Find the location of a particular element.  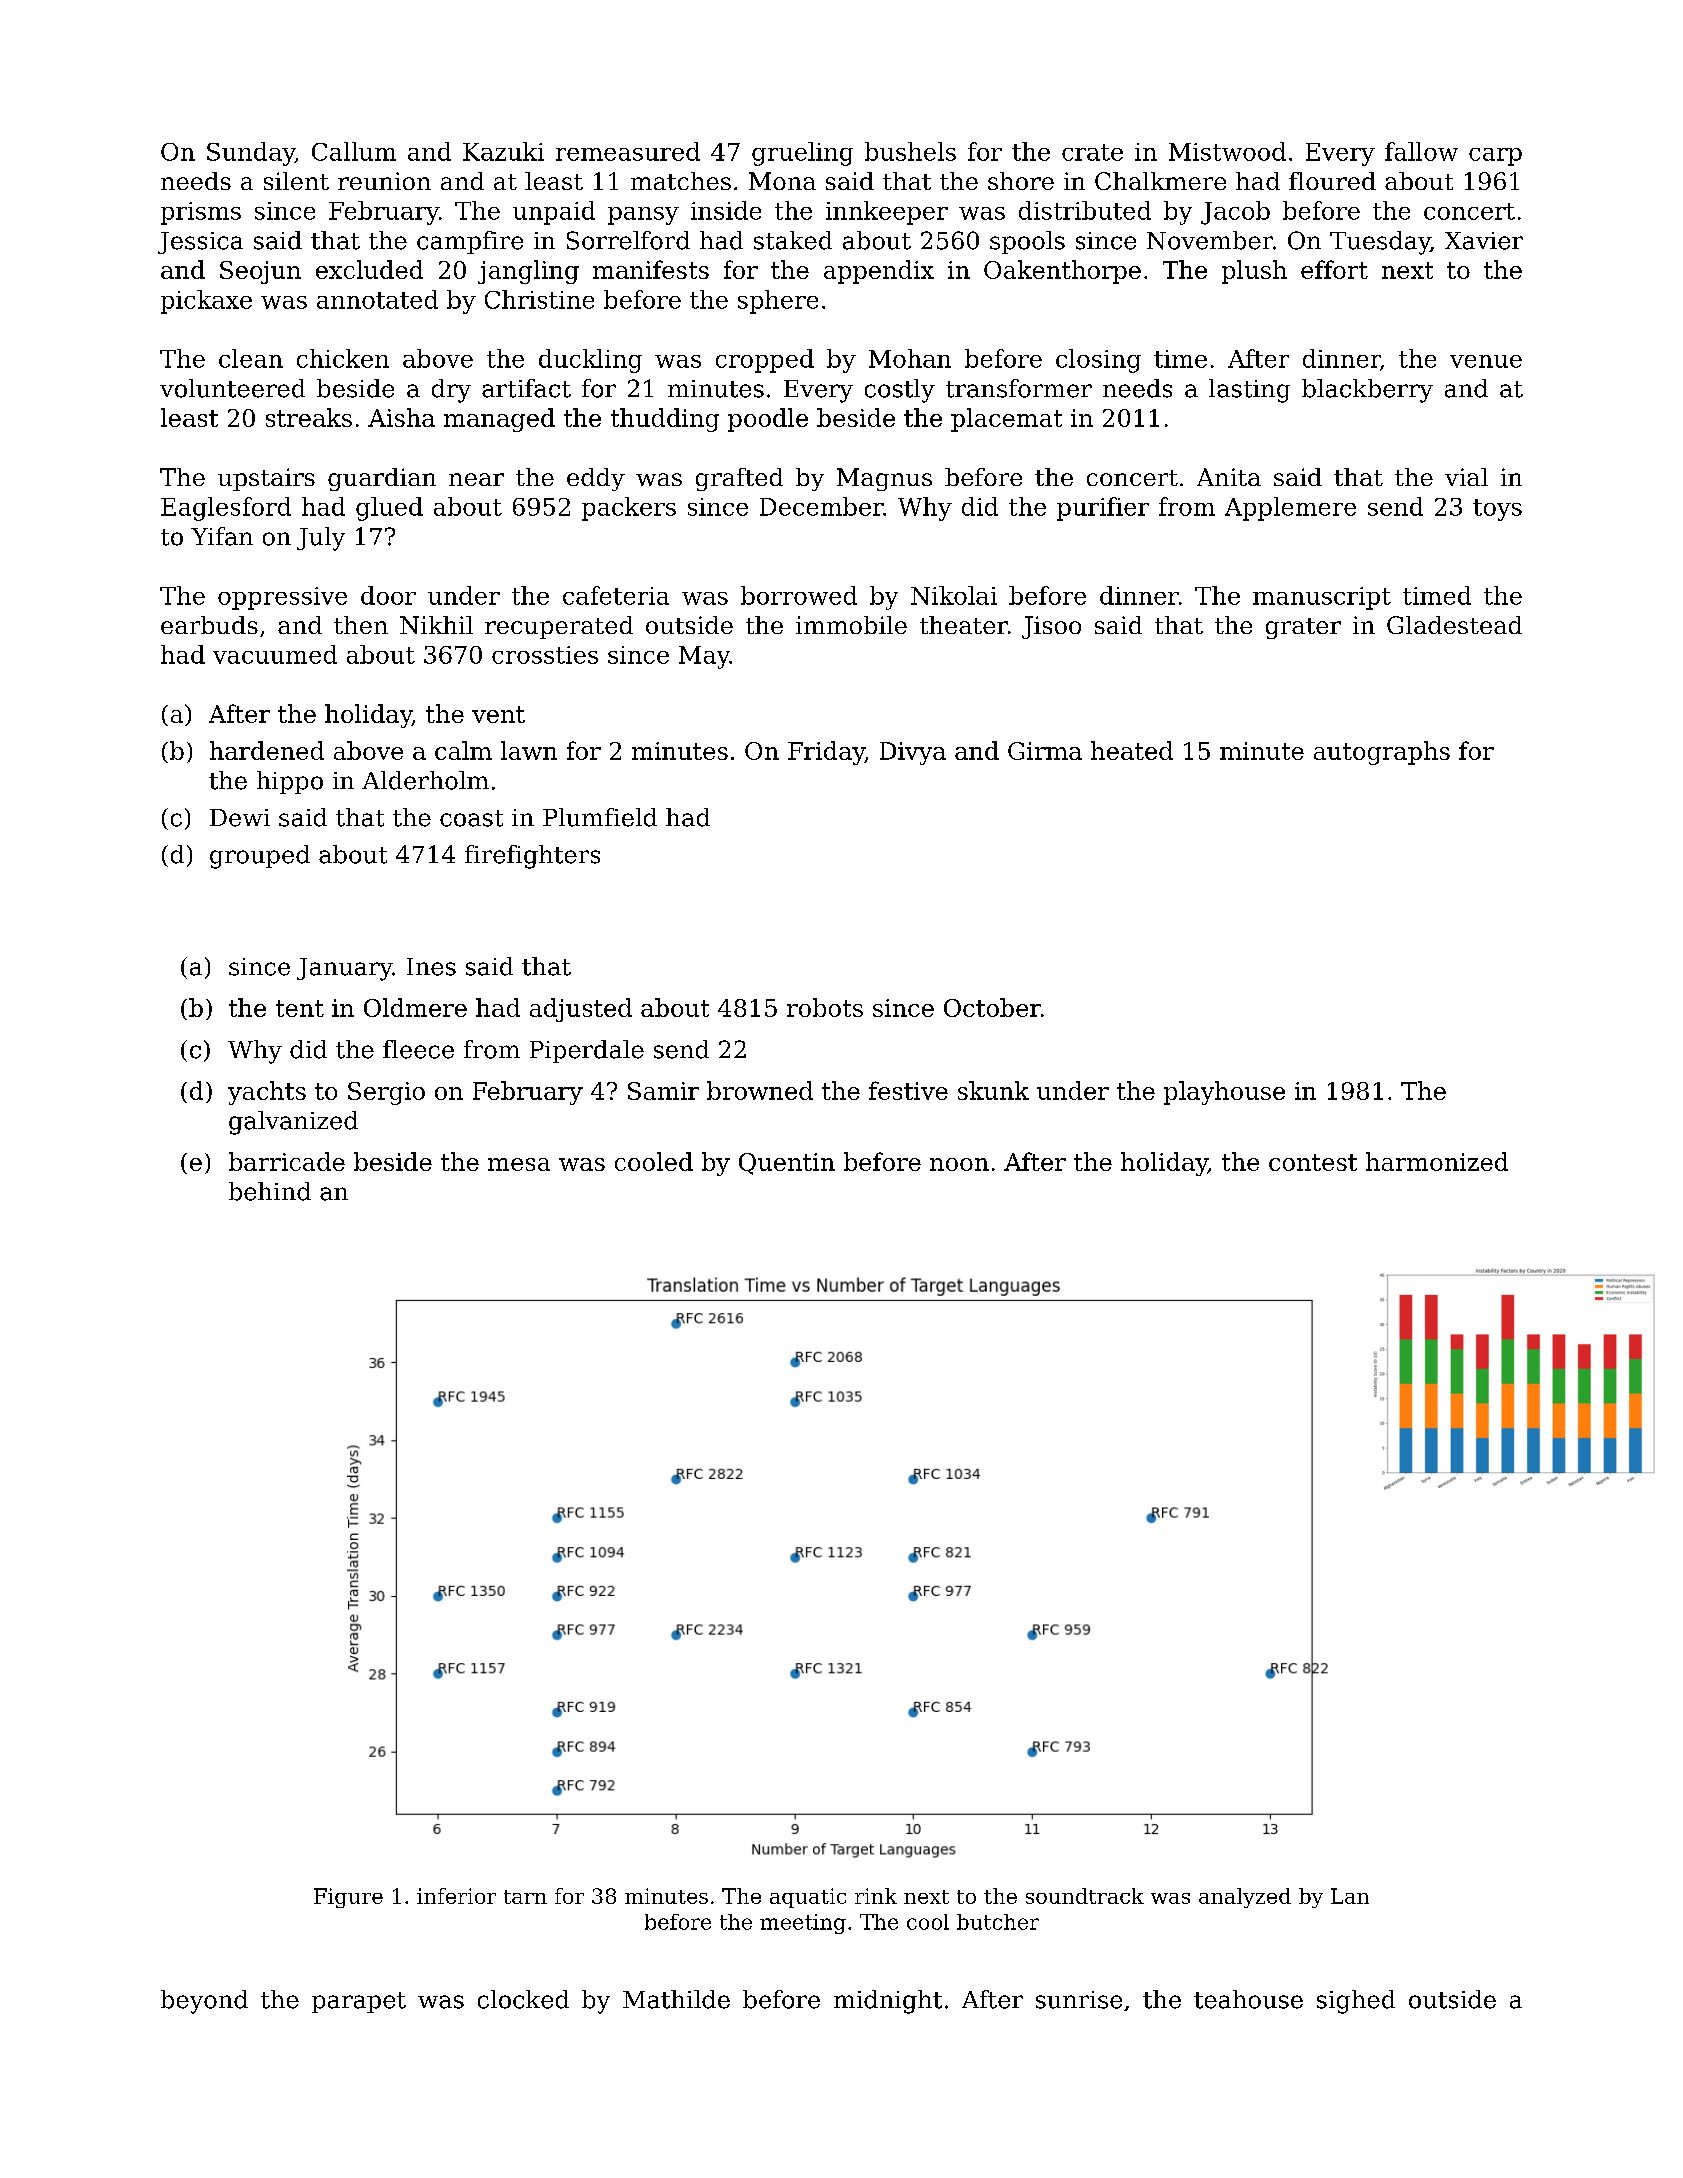

harmonized is located at coordinates (1437, 1161).
